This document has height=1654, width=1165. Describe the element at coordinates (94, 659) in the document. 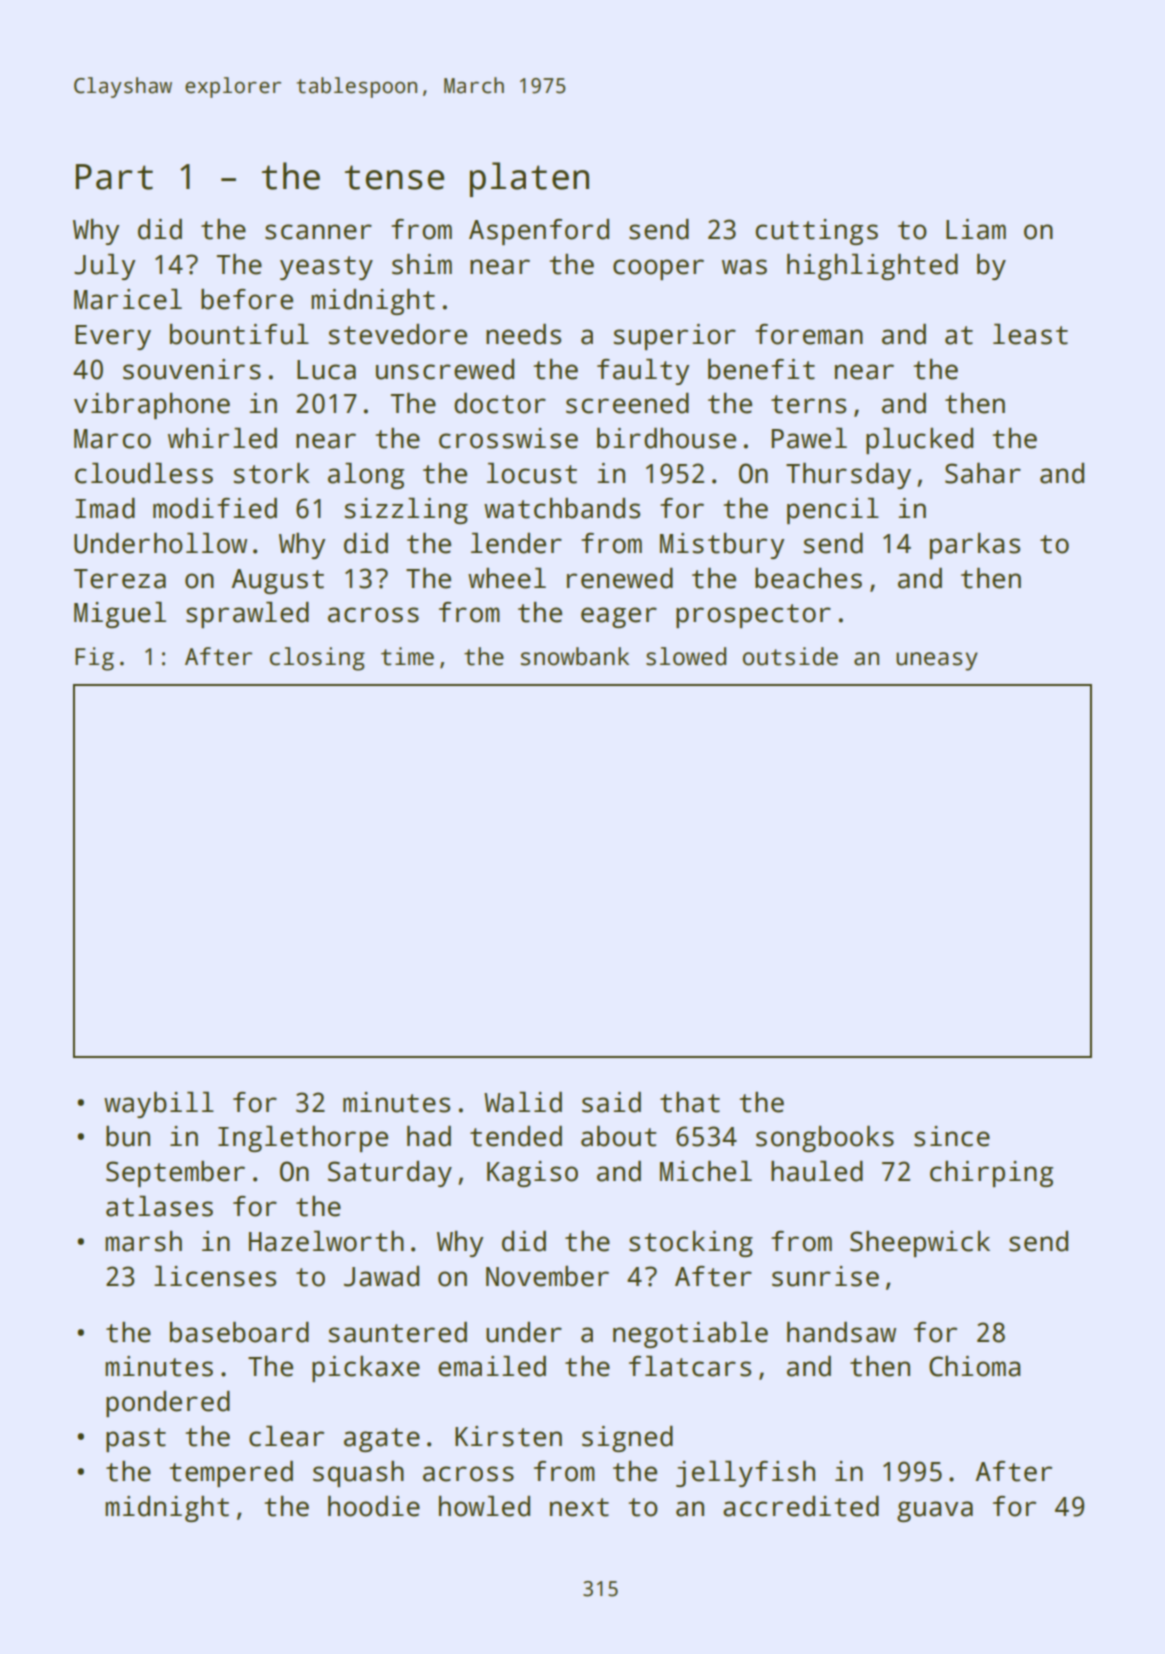

I see `Fig` at that location.
